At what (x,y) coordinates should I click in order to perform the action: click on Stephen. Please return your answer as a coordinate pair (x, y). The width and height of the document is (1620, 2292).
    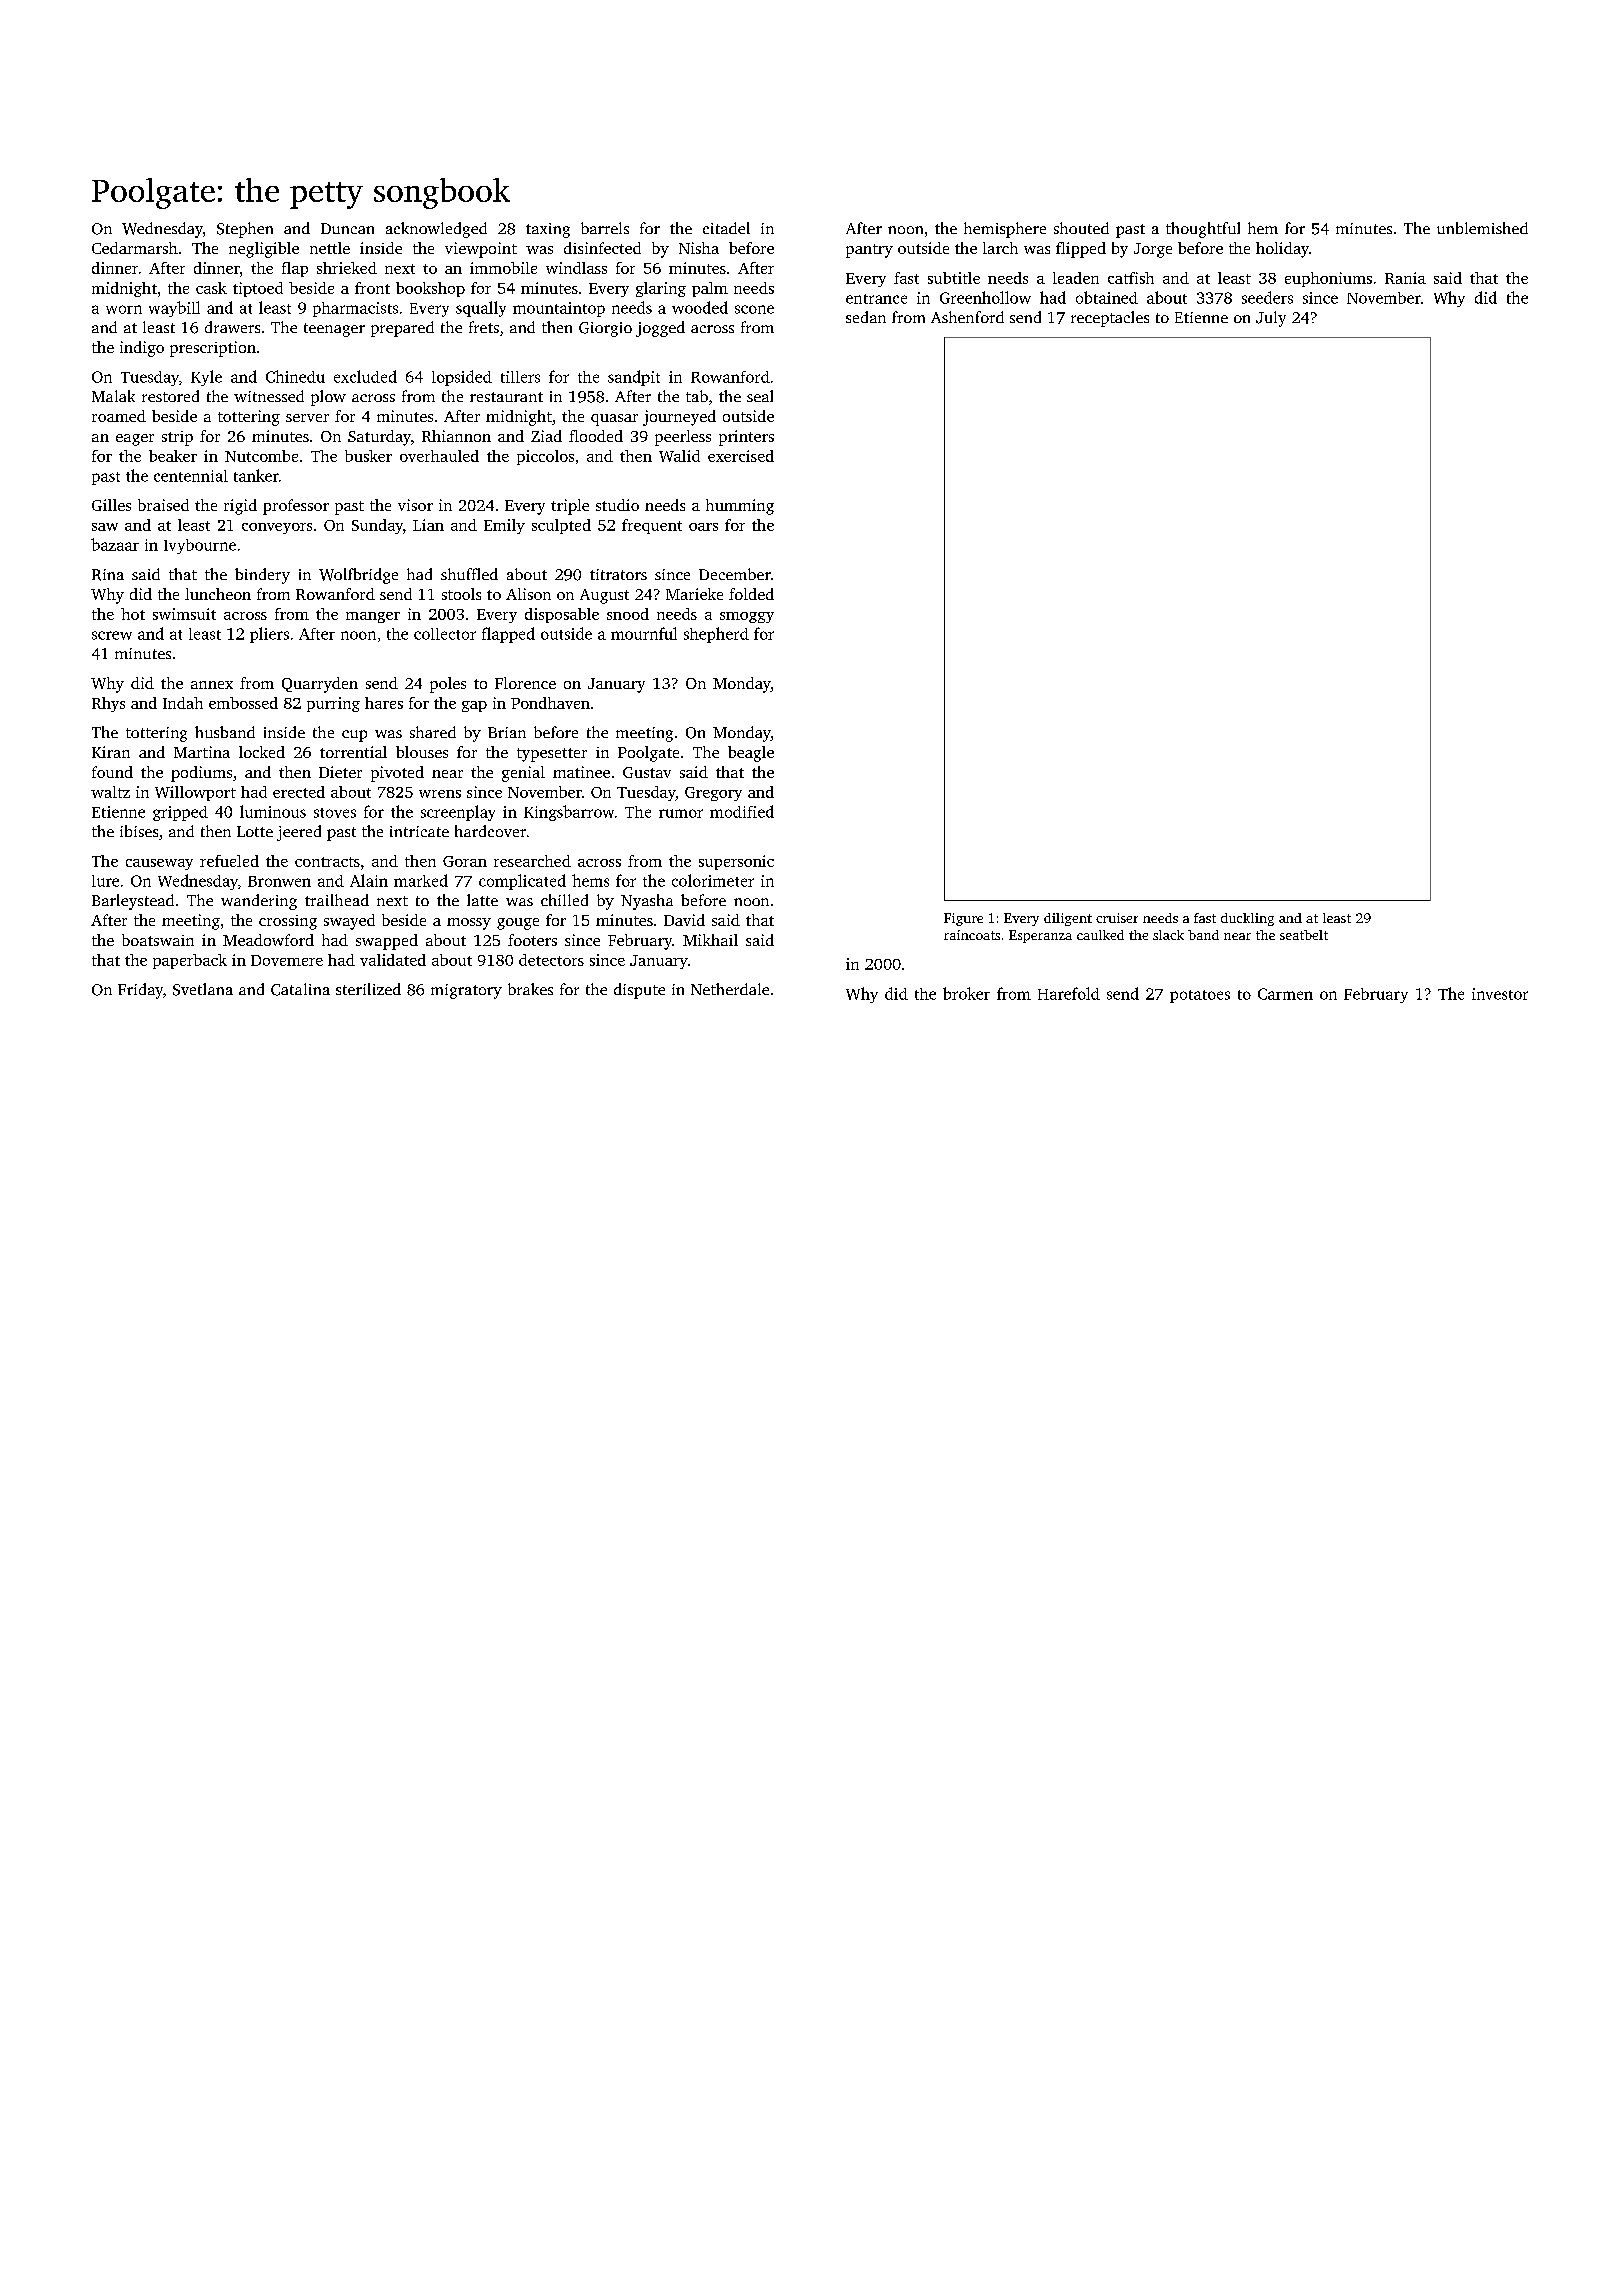
    Looking at the image, I should click on (245, 230).
